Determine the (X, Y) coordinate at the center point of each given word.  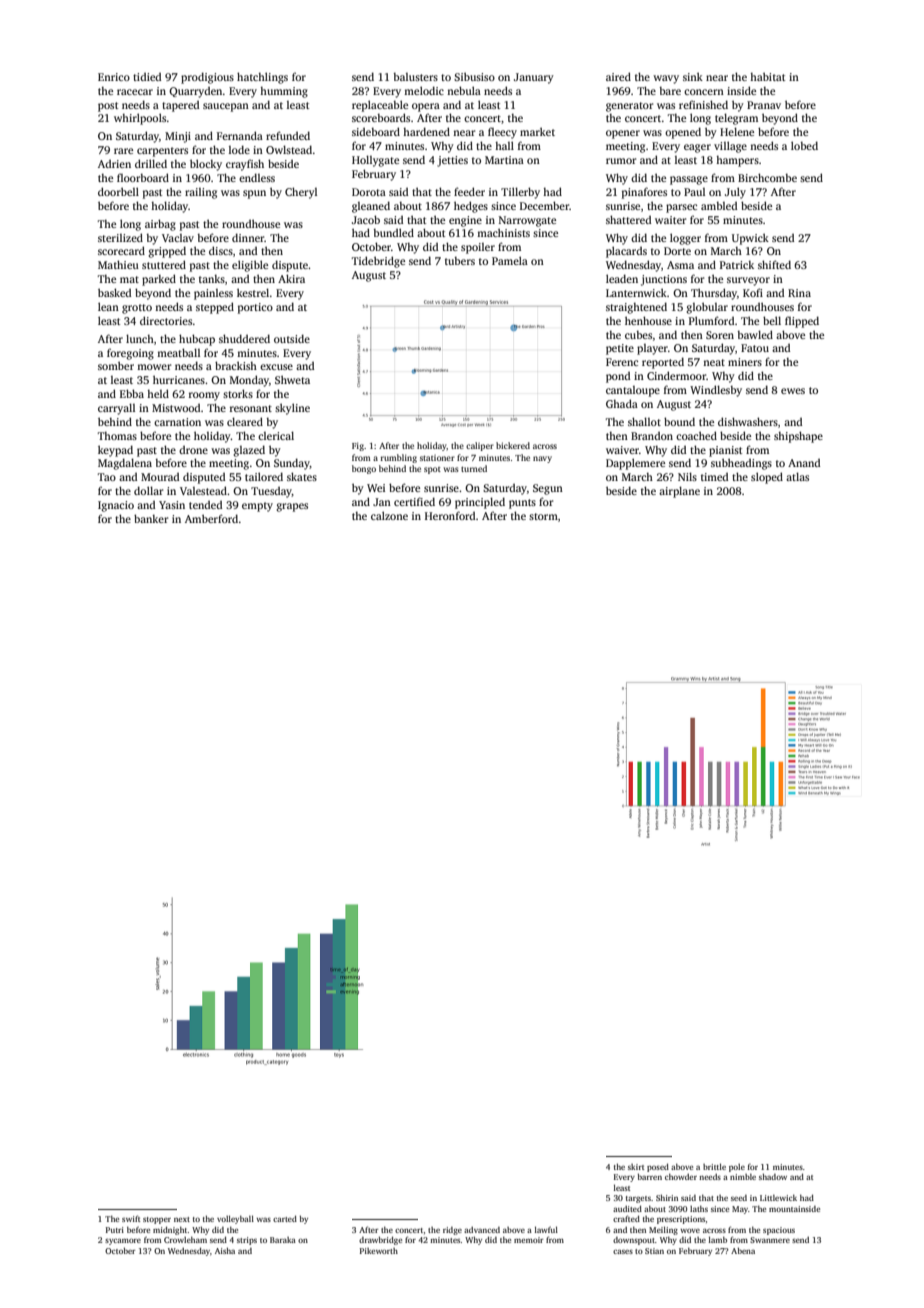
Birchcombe (767, 177)
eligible (250, 266)
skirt (636, 1167)
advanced (482, 1230)
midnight (170, 1230)
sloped (767, 478)
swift (131, 1218)
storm (543, 516)
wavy (666, 79)
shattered (628, 219)
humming (284, 92)
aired (618, 76)
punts (522, 504)
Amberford (211, 518)
